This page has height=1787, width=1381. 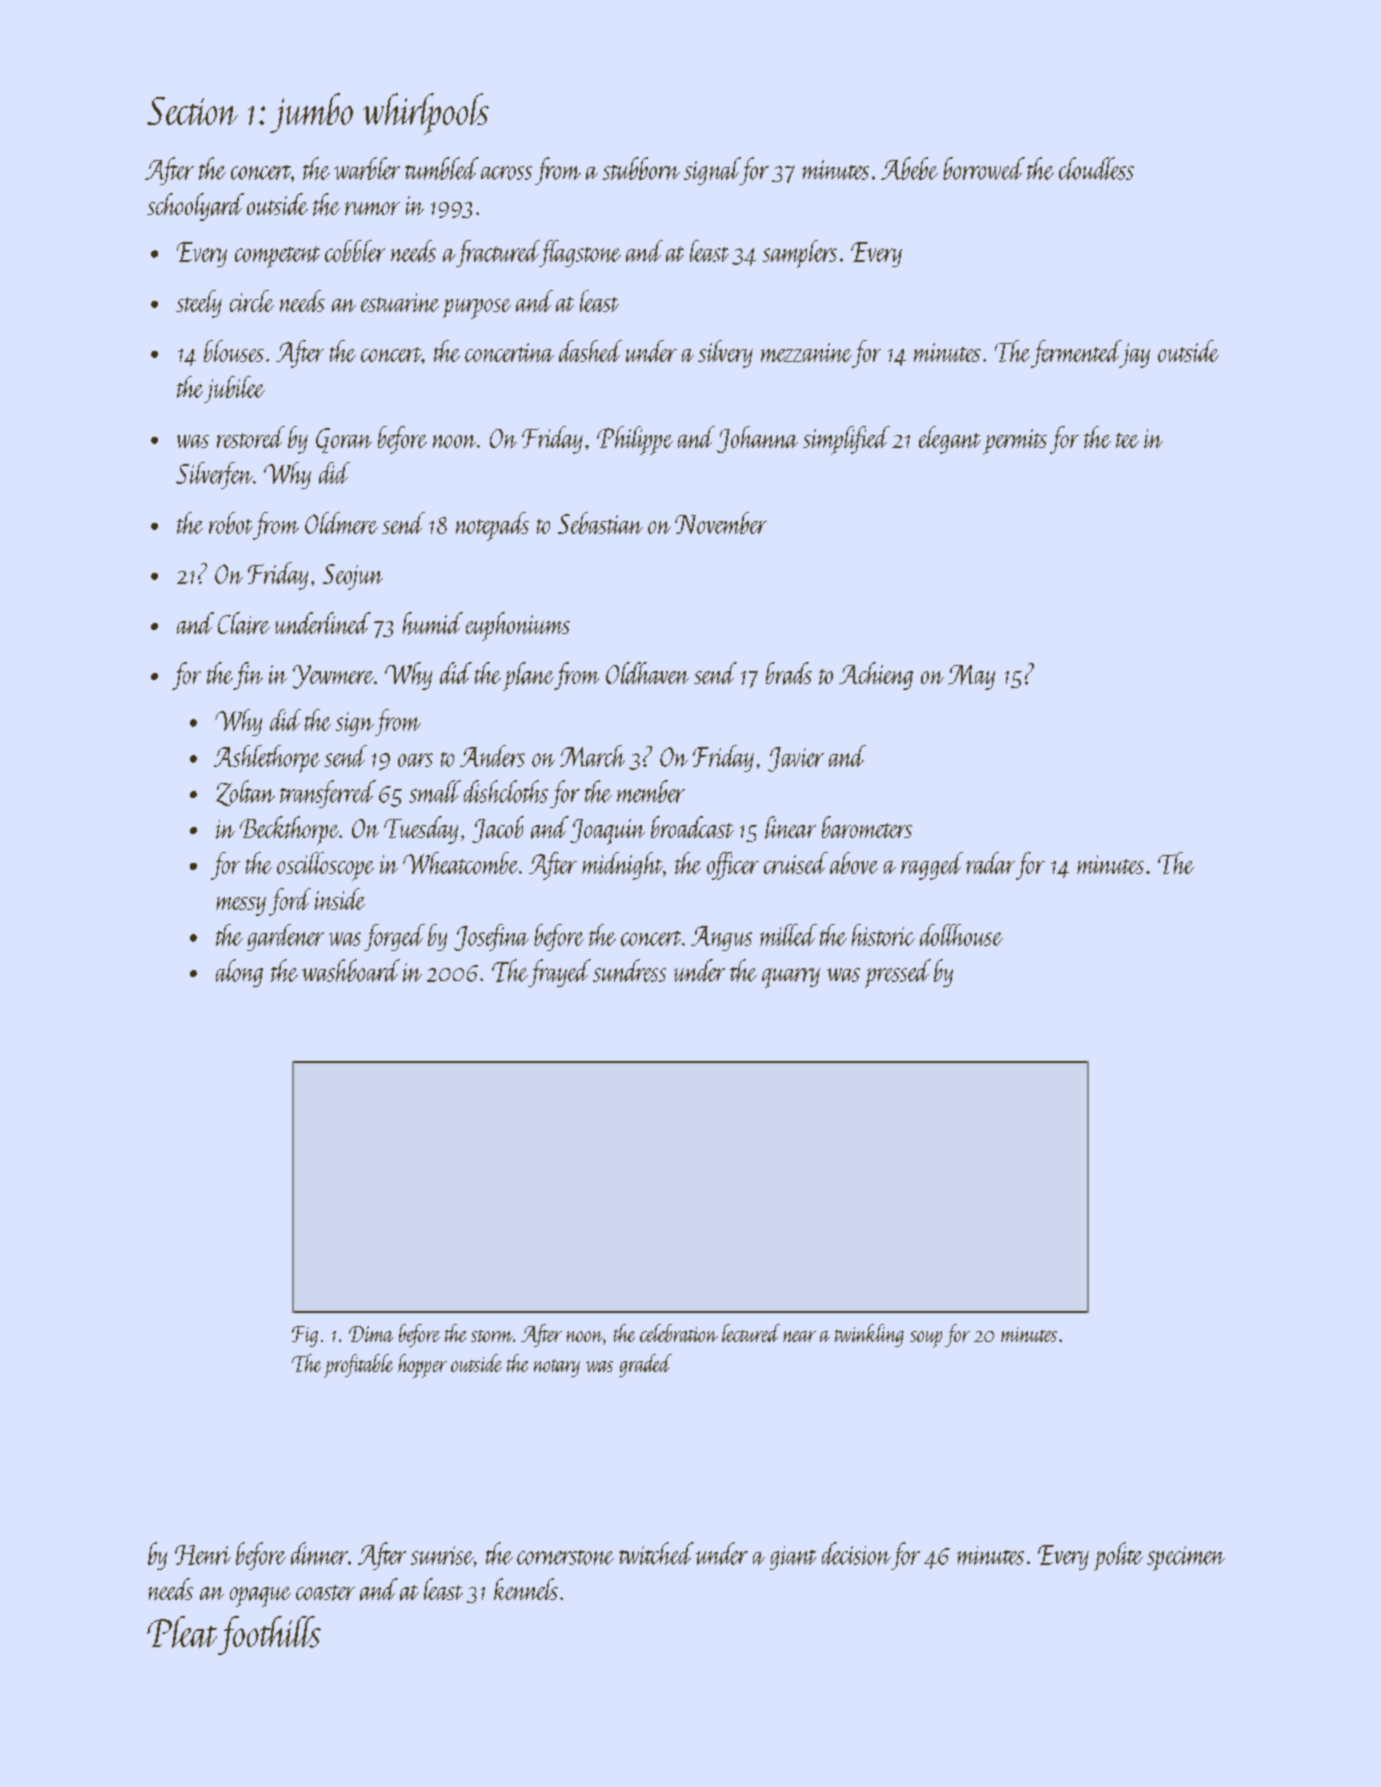 I want to click on specimen, so click(x=1186, y=1558).
